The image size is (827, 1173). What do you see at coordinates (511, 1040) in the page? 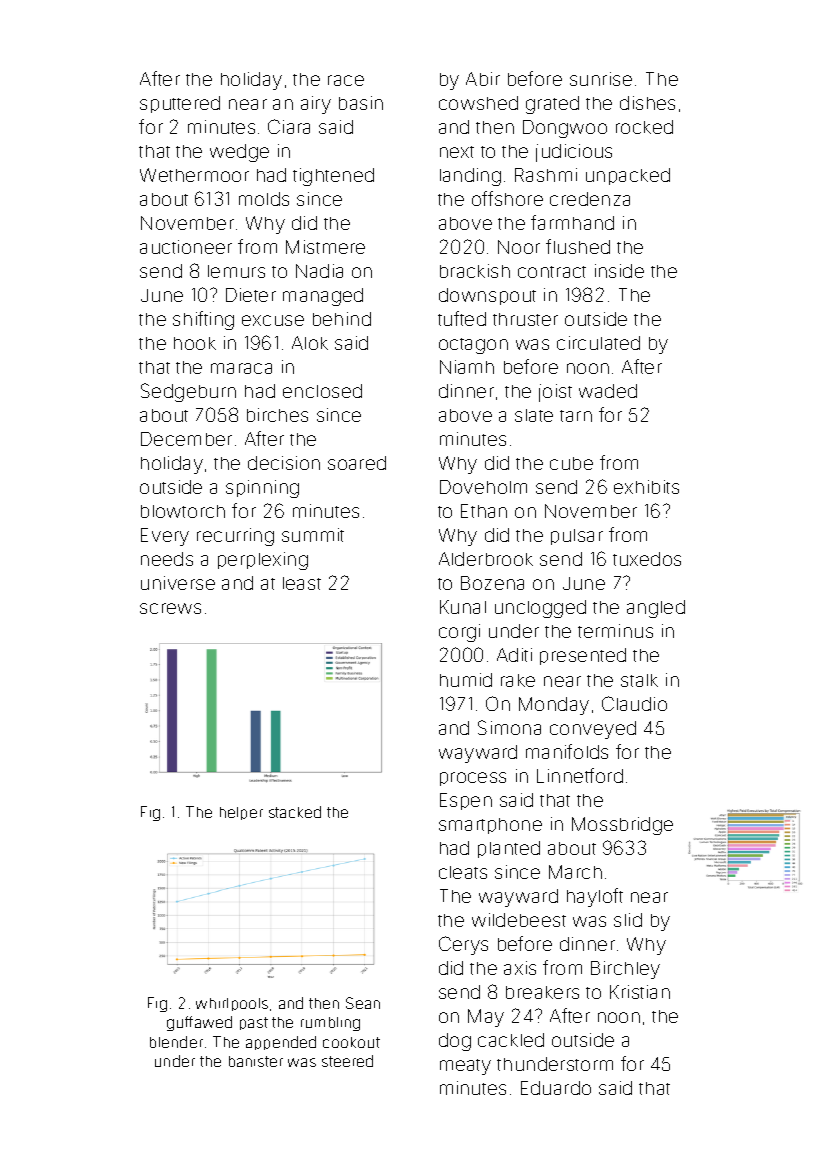
I see `cackled` at bounding box center [511, 1040].
